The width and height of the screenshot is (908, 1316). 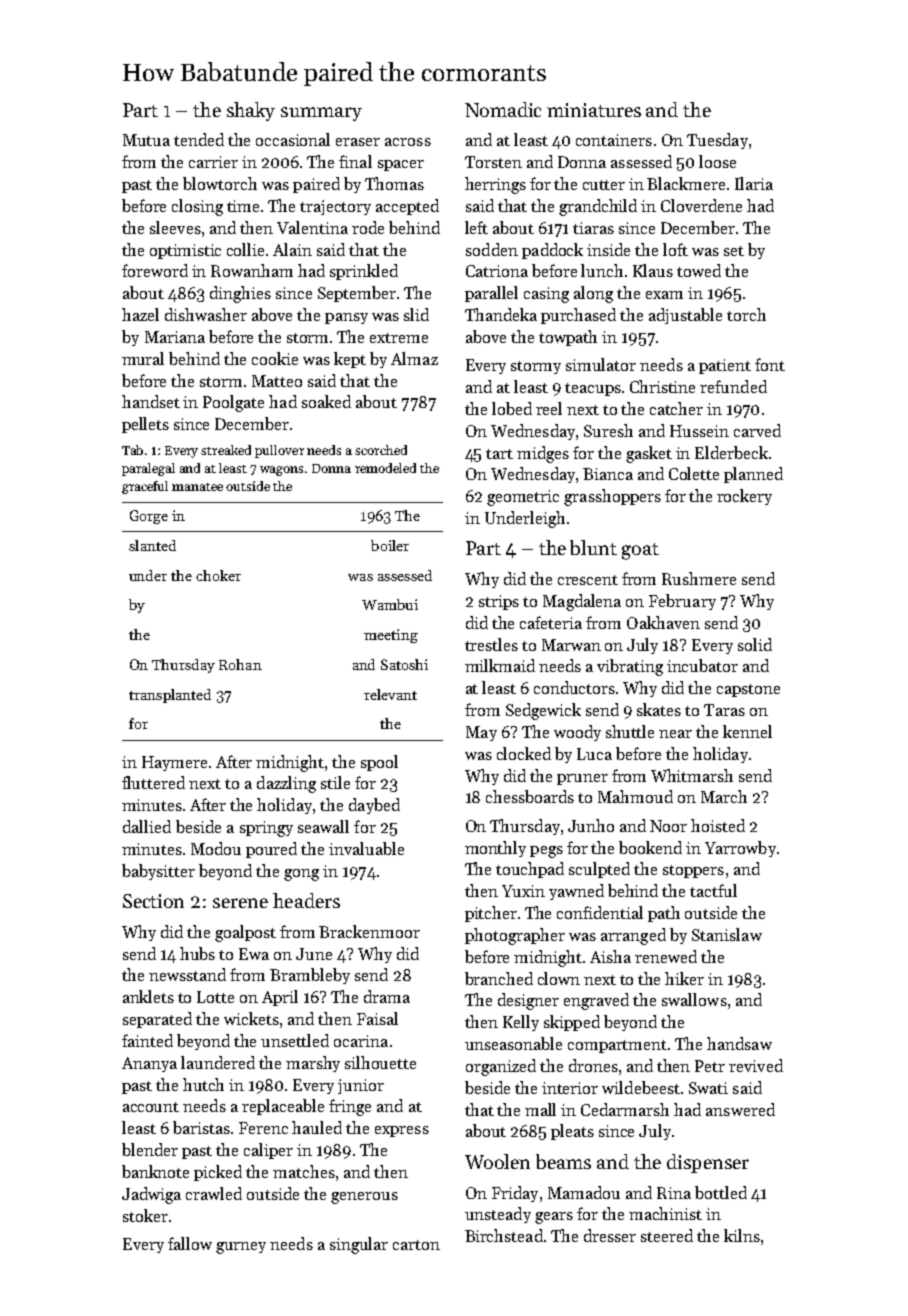 What do you see at coordinates (614, 140) in the screenshot?
I see `containers` at bounding box center [614, 140].
